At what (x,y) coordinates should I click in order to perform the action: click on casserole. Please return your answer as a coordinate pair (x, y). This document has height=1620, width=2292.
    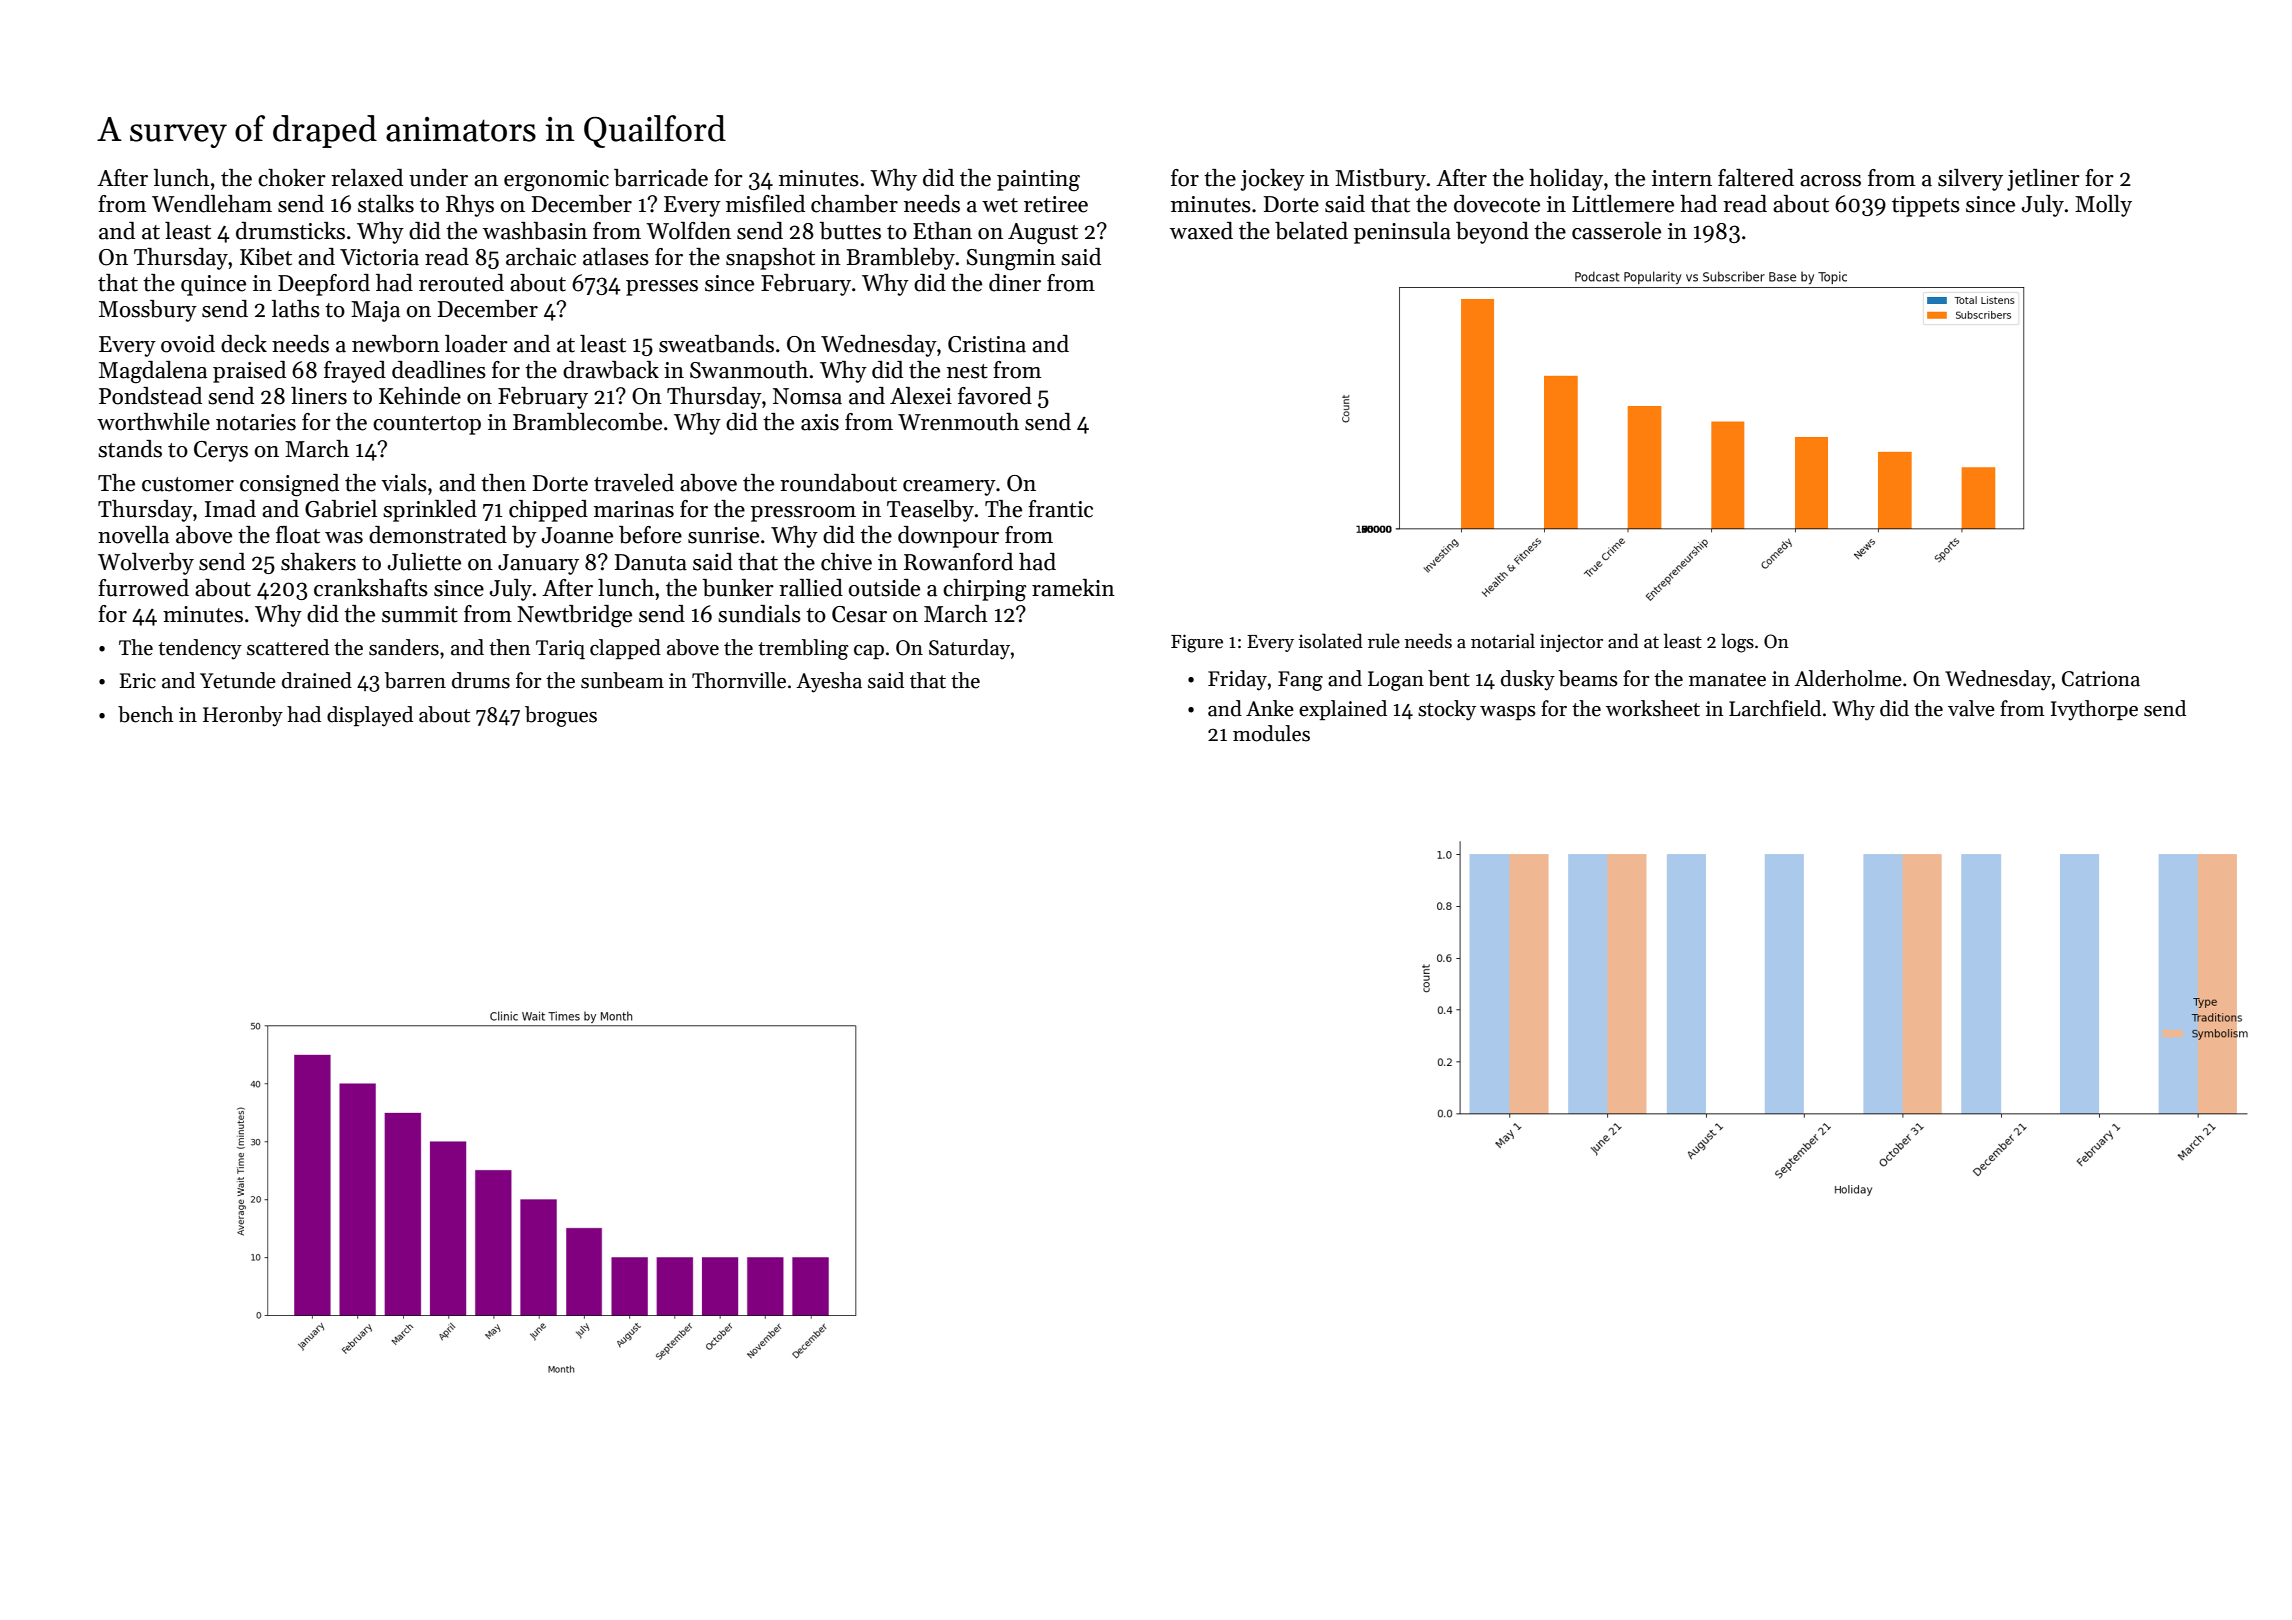
    Looking at the image, I should click on (1616, 231).
